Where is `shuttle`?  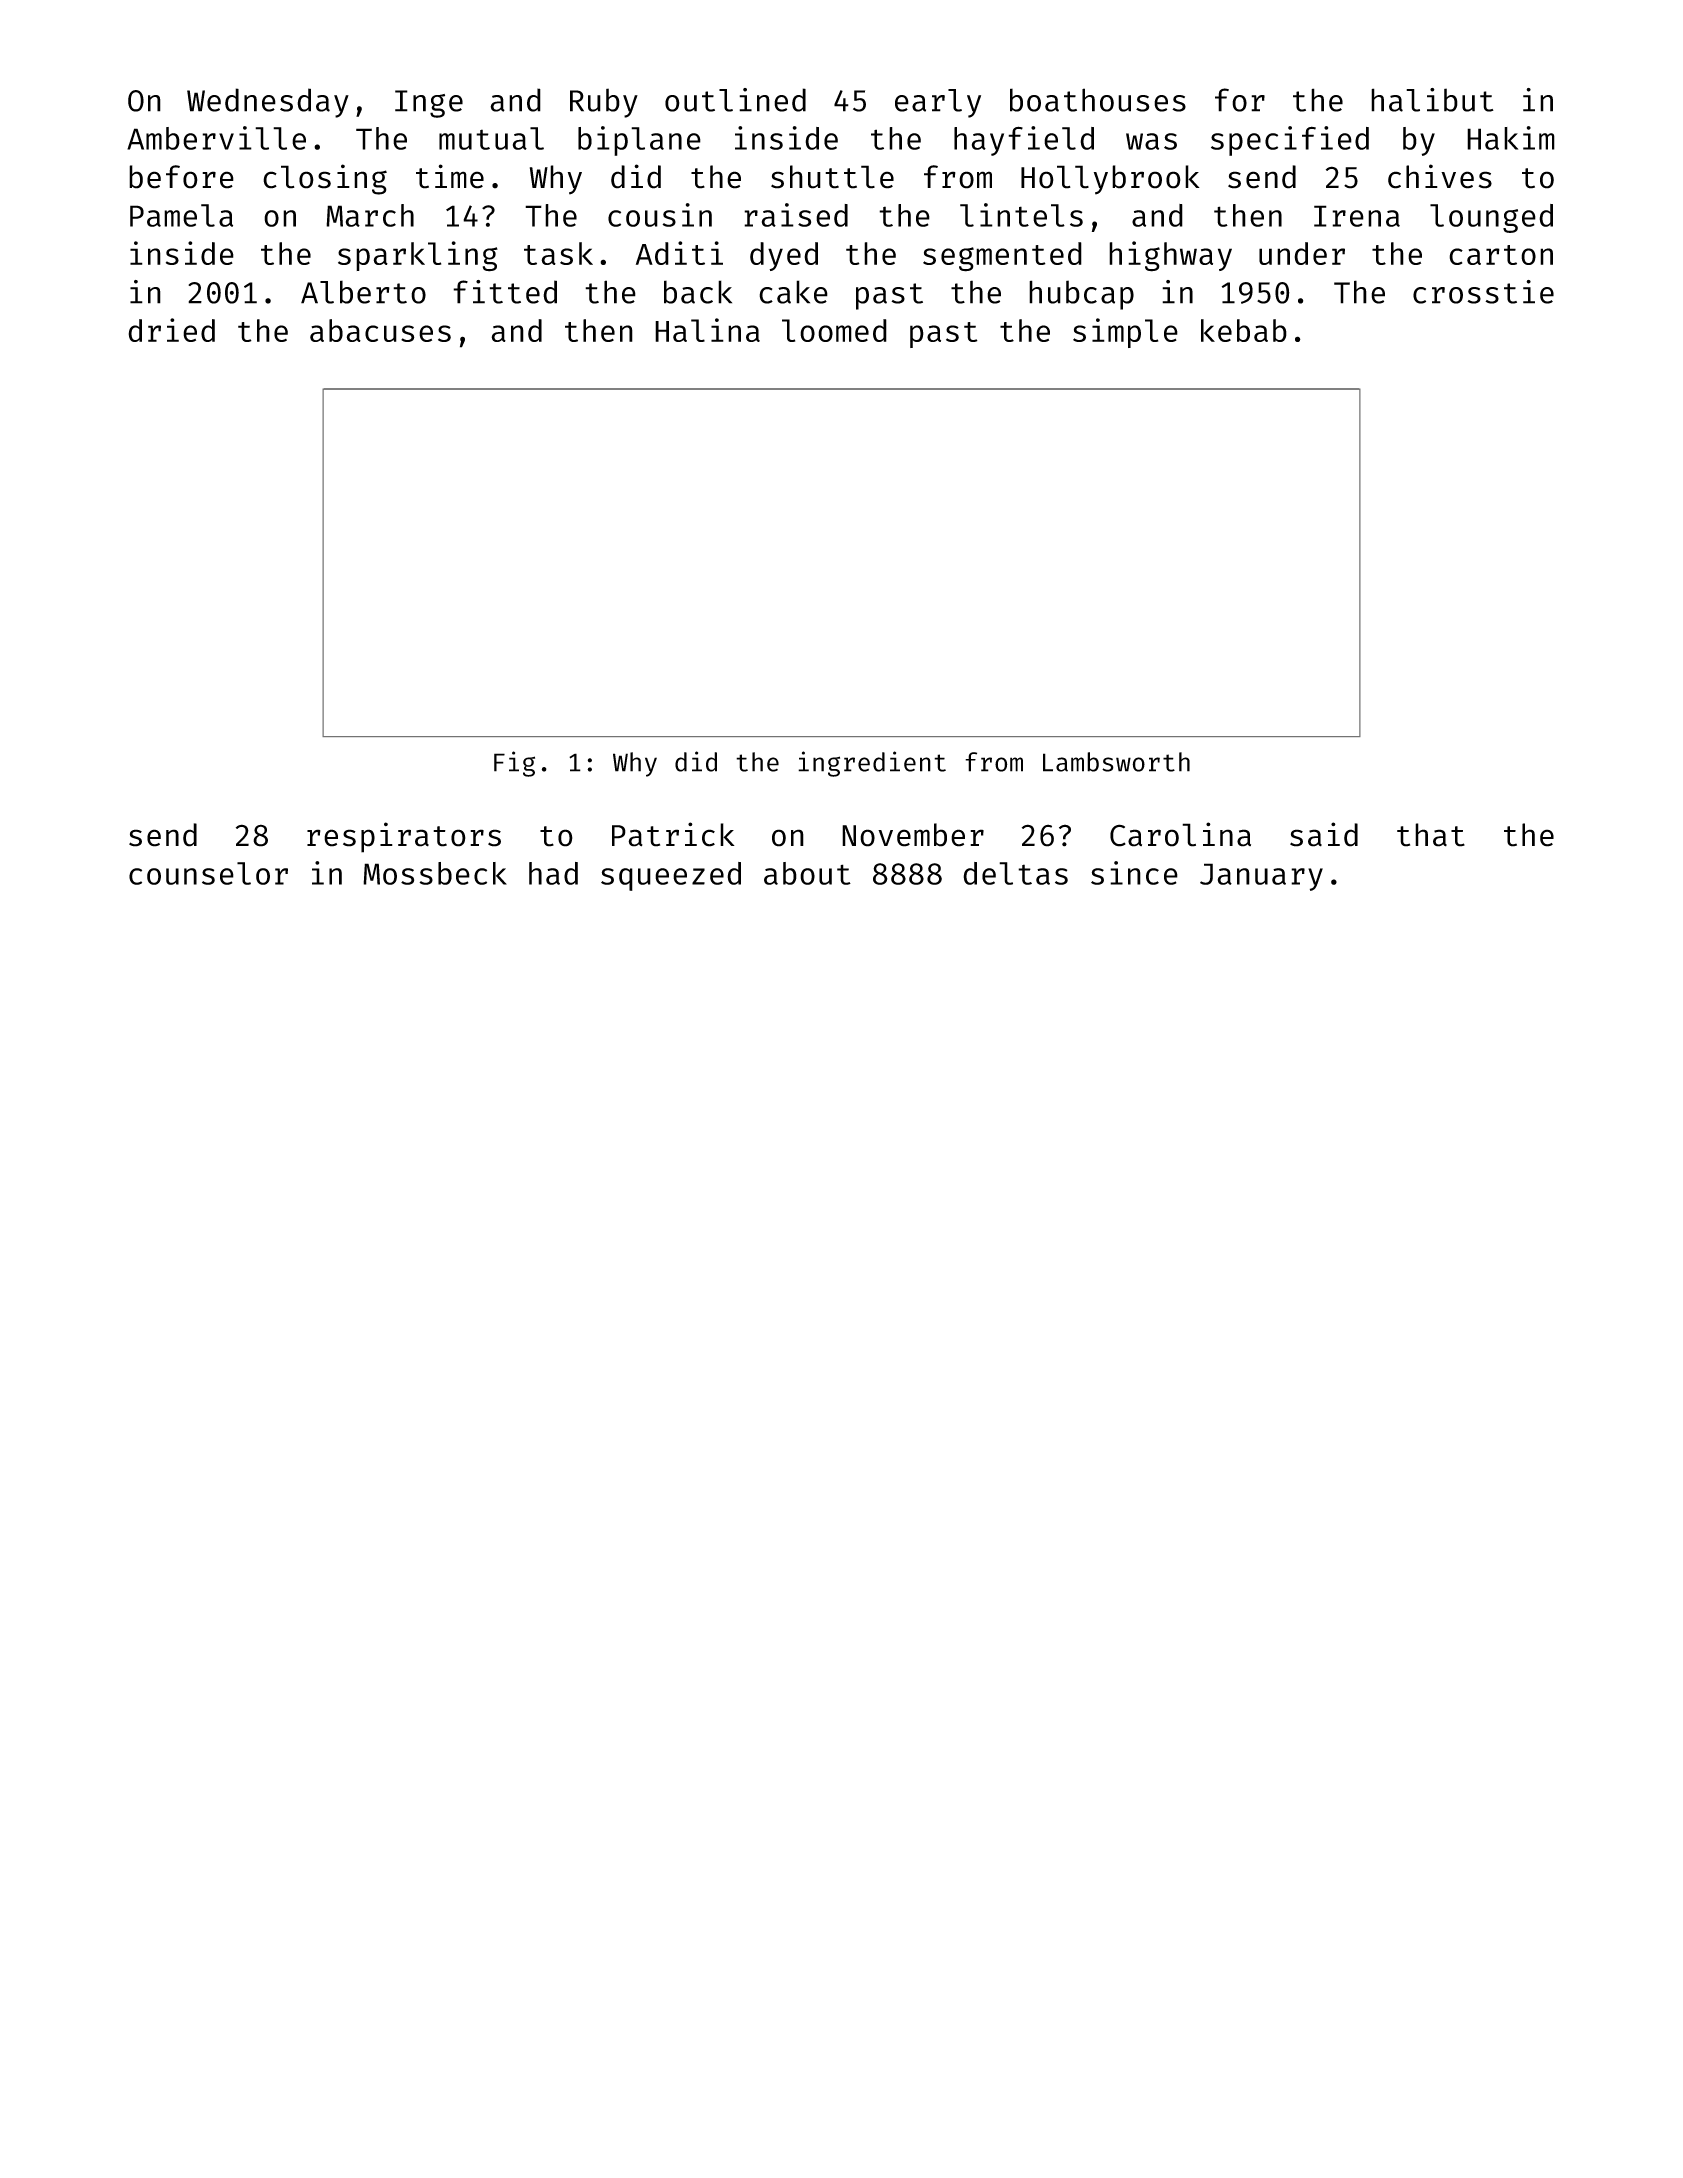 shuttle is located at coordinates (832, 177).
